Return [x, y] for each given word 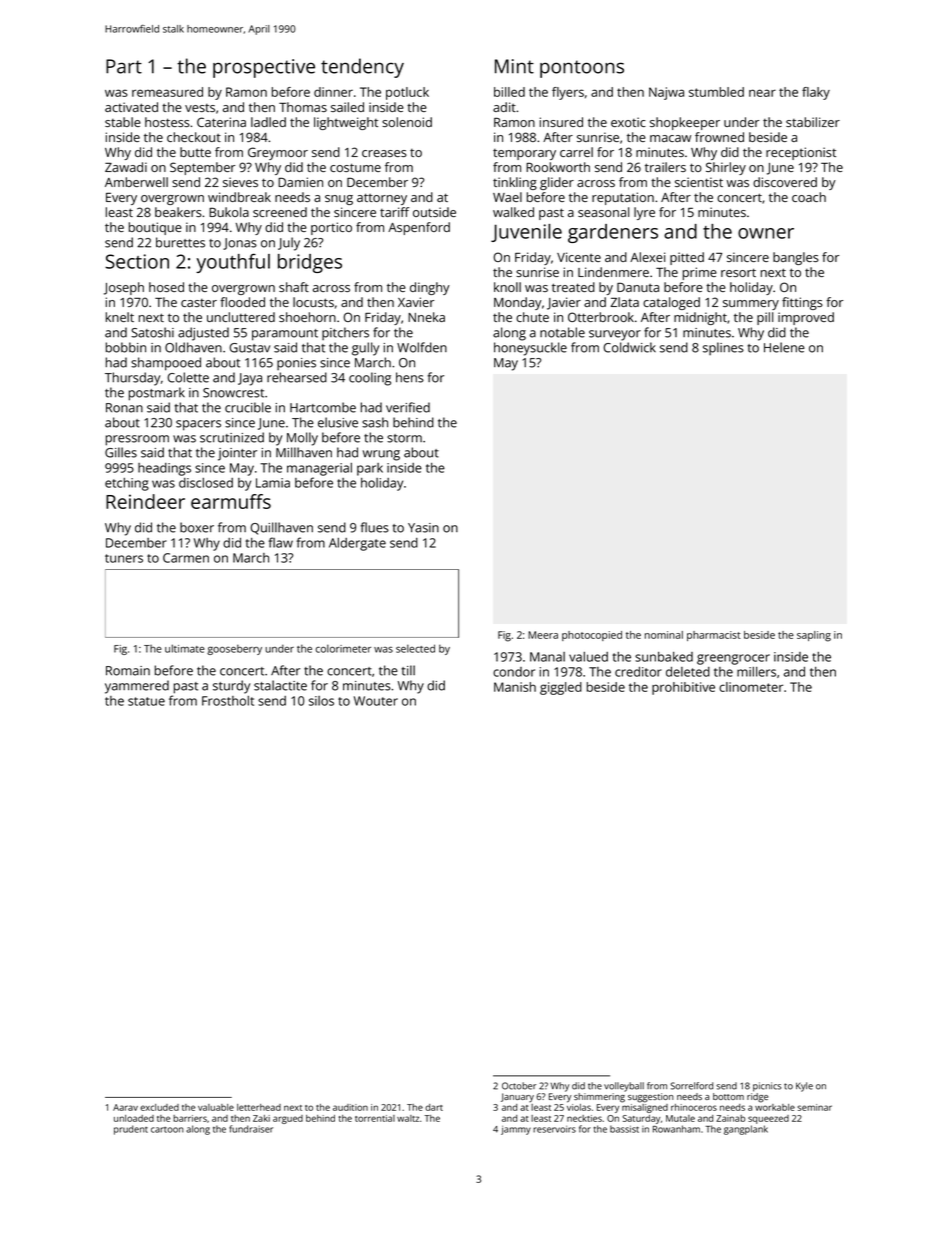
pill [765, 318]
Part [124, 66]
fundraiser [251, 1129]
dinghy [430, 288]
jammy [516, 1130]
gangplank [746, 1130]
